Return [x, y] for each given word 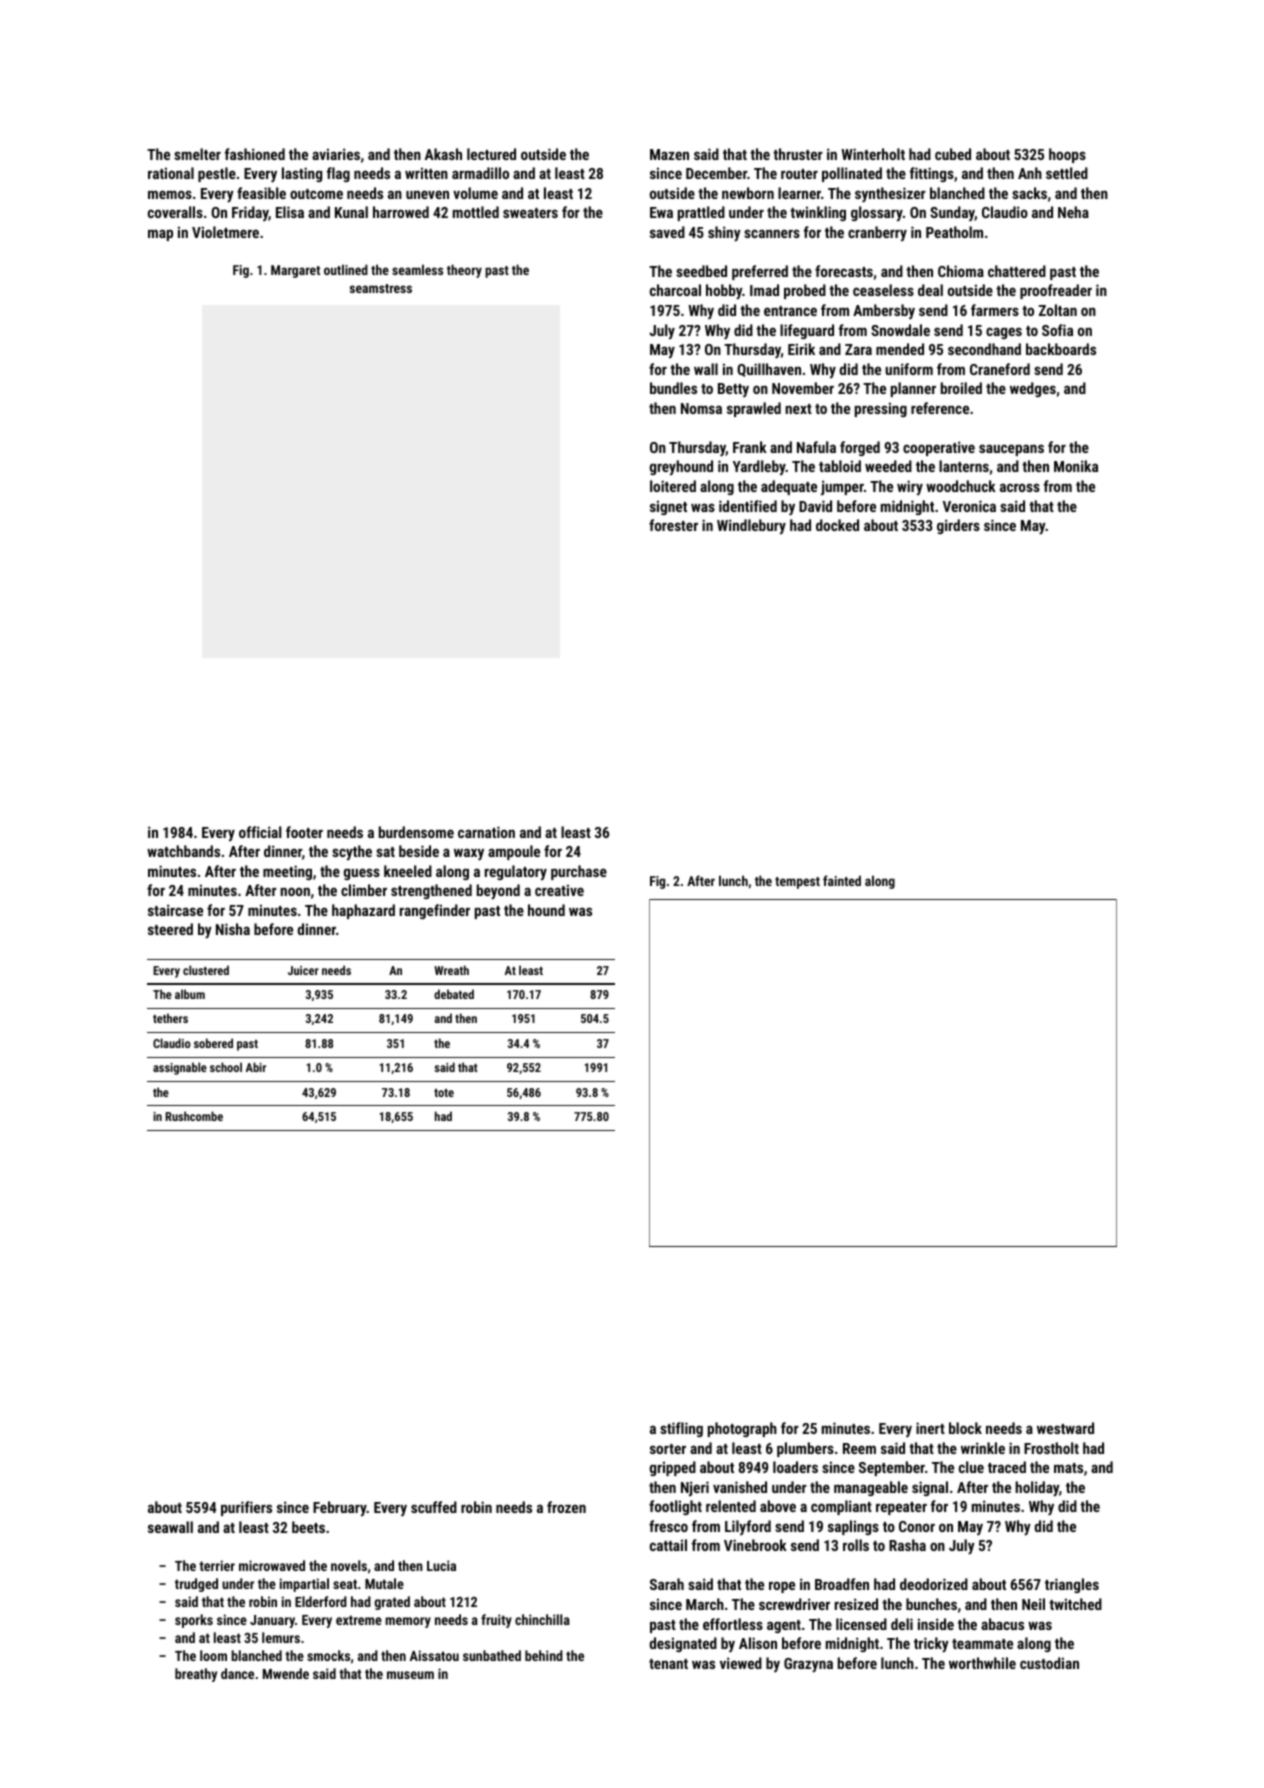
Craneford [1000, 369]
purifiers [246, 1508]
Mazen [669, 154]
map [160, 235]
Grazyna [808, 1665]
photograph [742, 1429]
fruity [496, 1621]
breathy [196, 1675]
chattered [1017, 271]
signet [668, 507]
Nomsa [701, 408]
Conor [917, 1526]
